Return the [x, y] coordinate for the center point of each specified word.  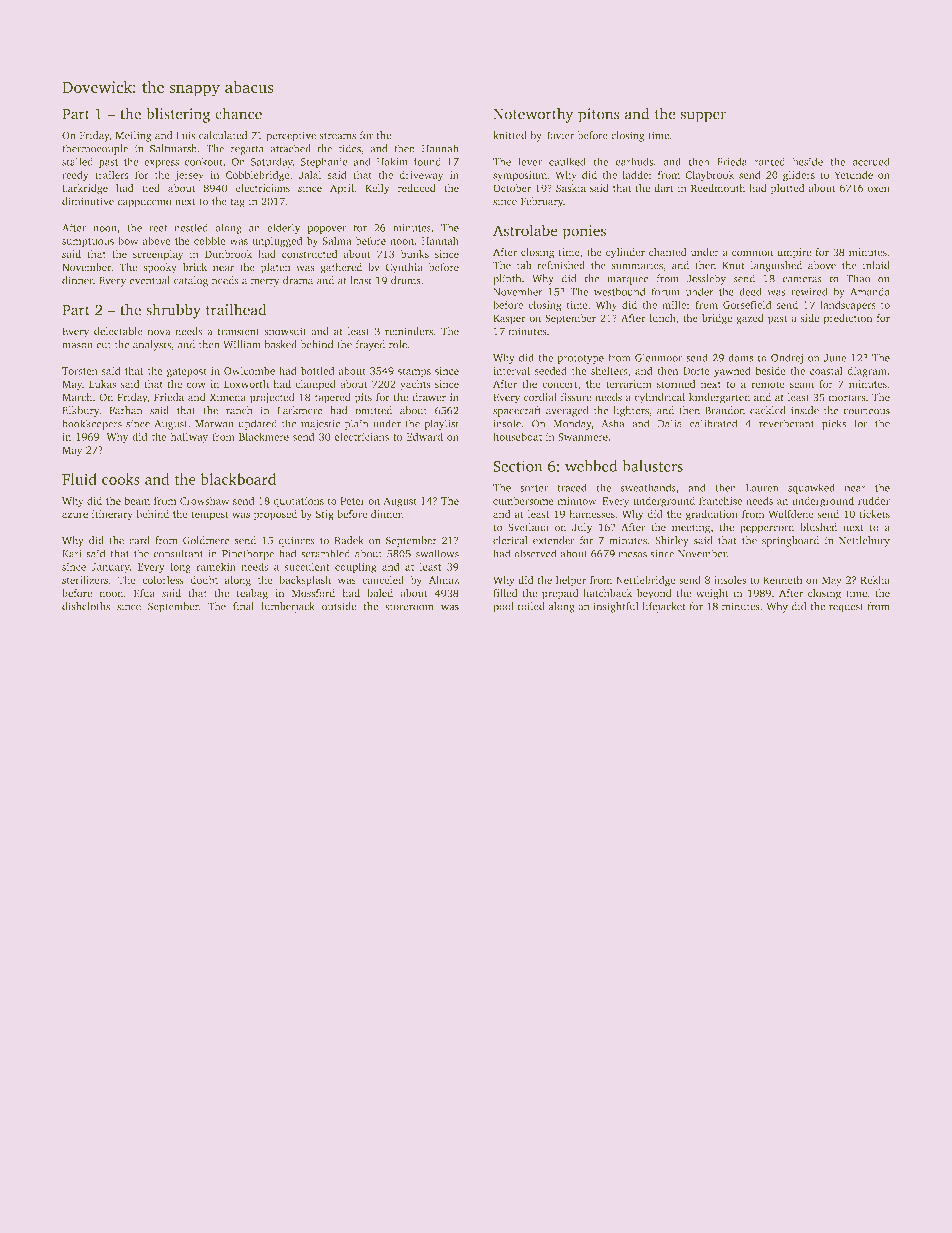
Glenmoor [658, 357]
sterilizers [85, 580]
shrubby [173, 311]
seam [802, 385]
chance [238, 114]
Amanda [870, 291]
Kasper [509, 319]
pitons [598, 115]
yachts [415, 385]
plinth [507, 279]
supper [703, 117]
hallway [189, 437]
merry [265, 283]
